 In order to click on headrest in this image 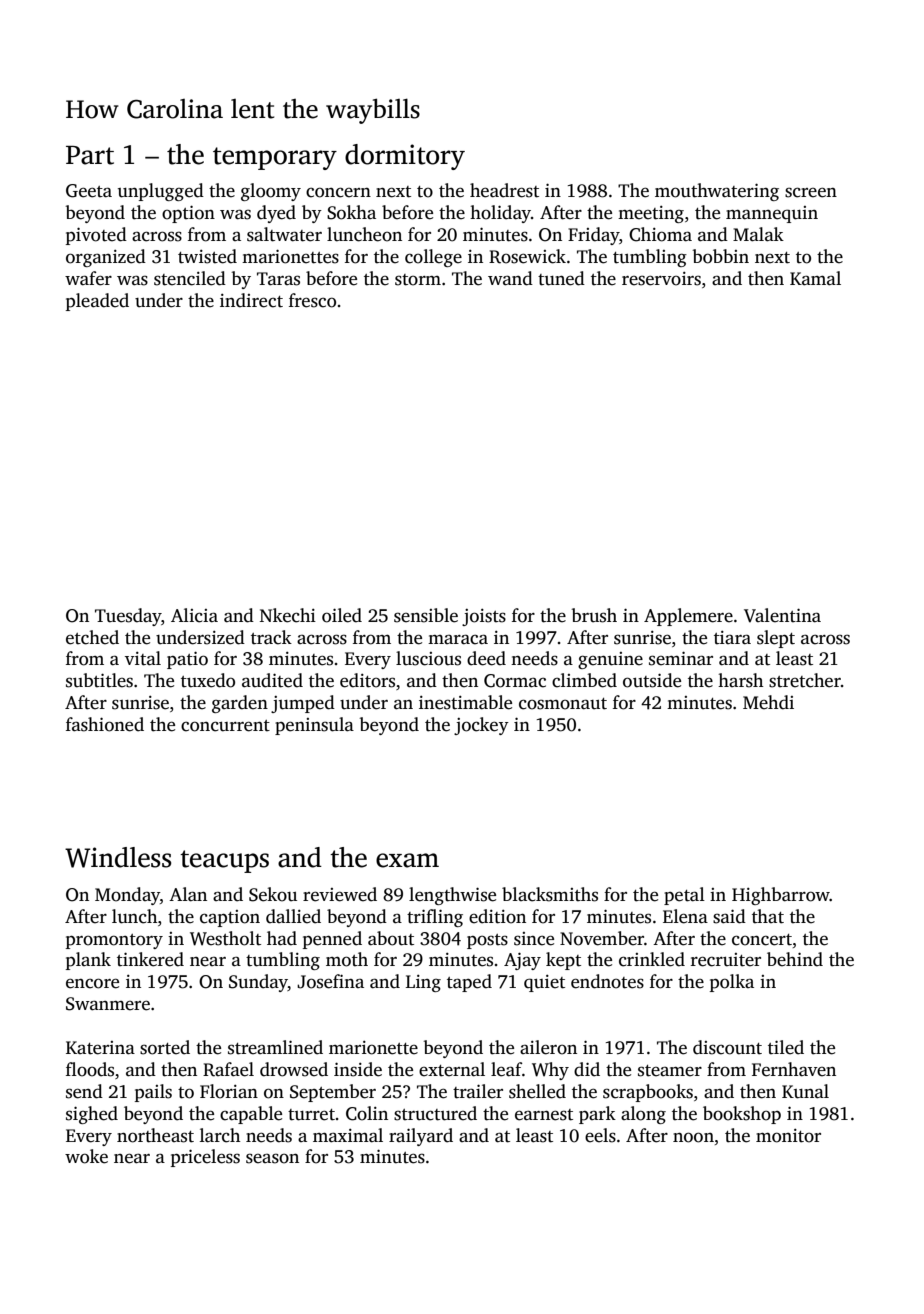, I will do `click(504, 190)`.
